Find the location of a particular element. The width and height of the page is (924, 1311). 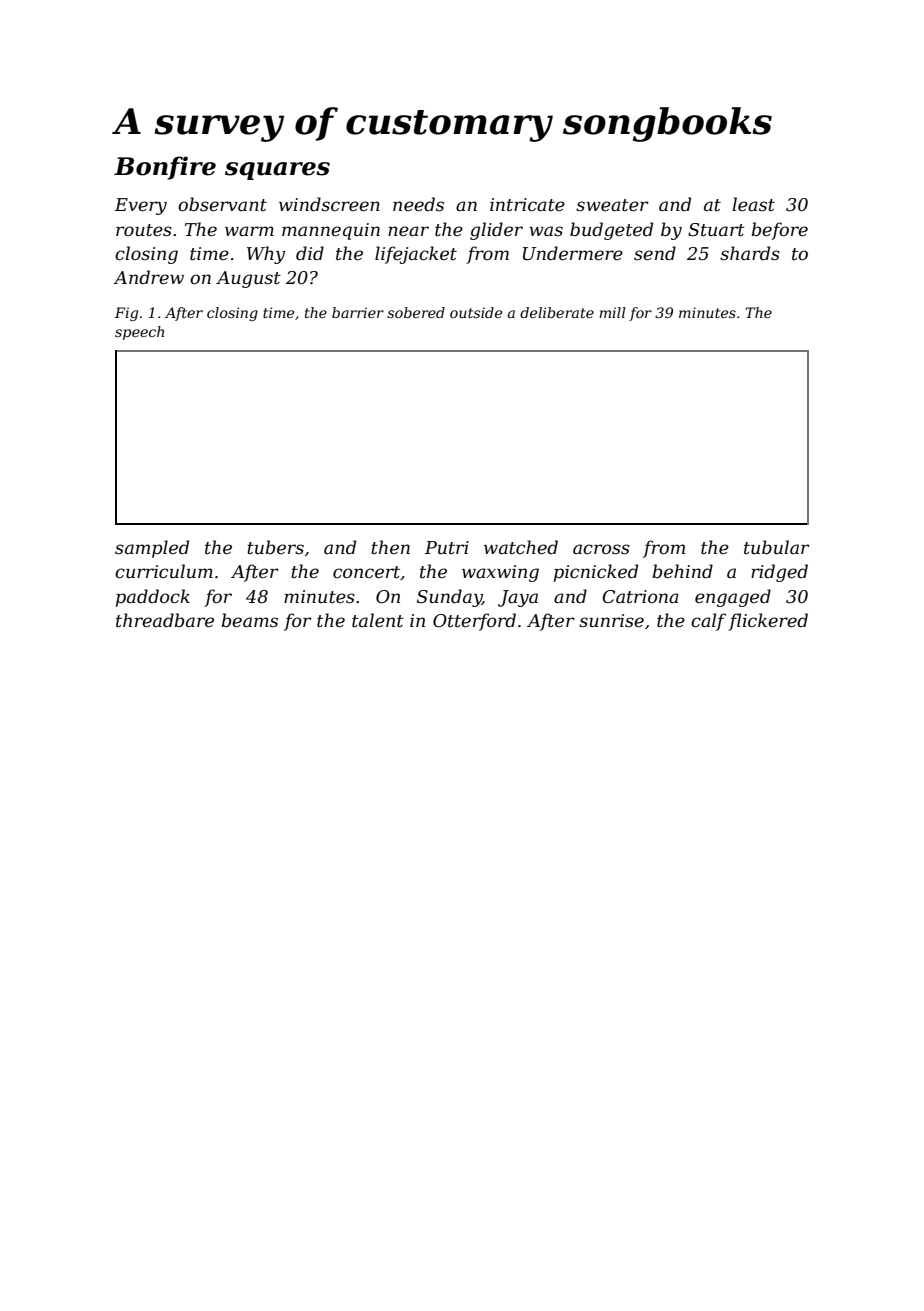

Every is located at coordinates (141, 206).
